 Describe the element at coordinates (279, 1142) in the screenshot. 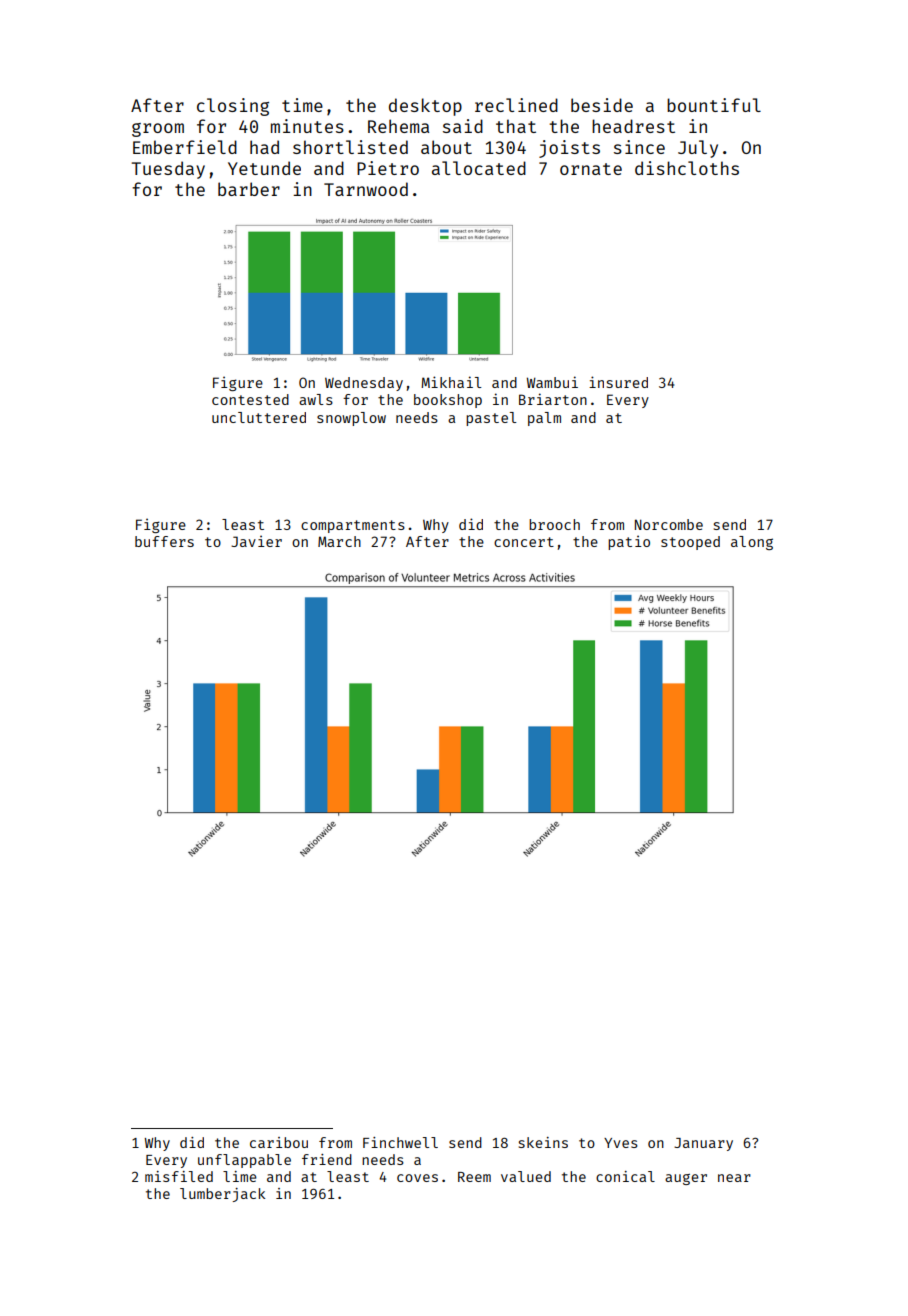

I see `caribou` at that location.
